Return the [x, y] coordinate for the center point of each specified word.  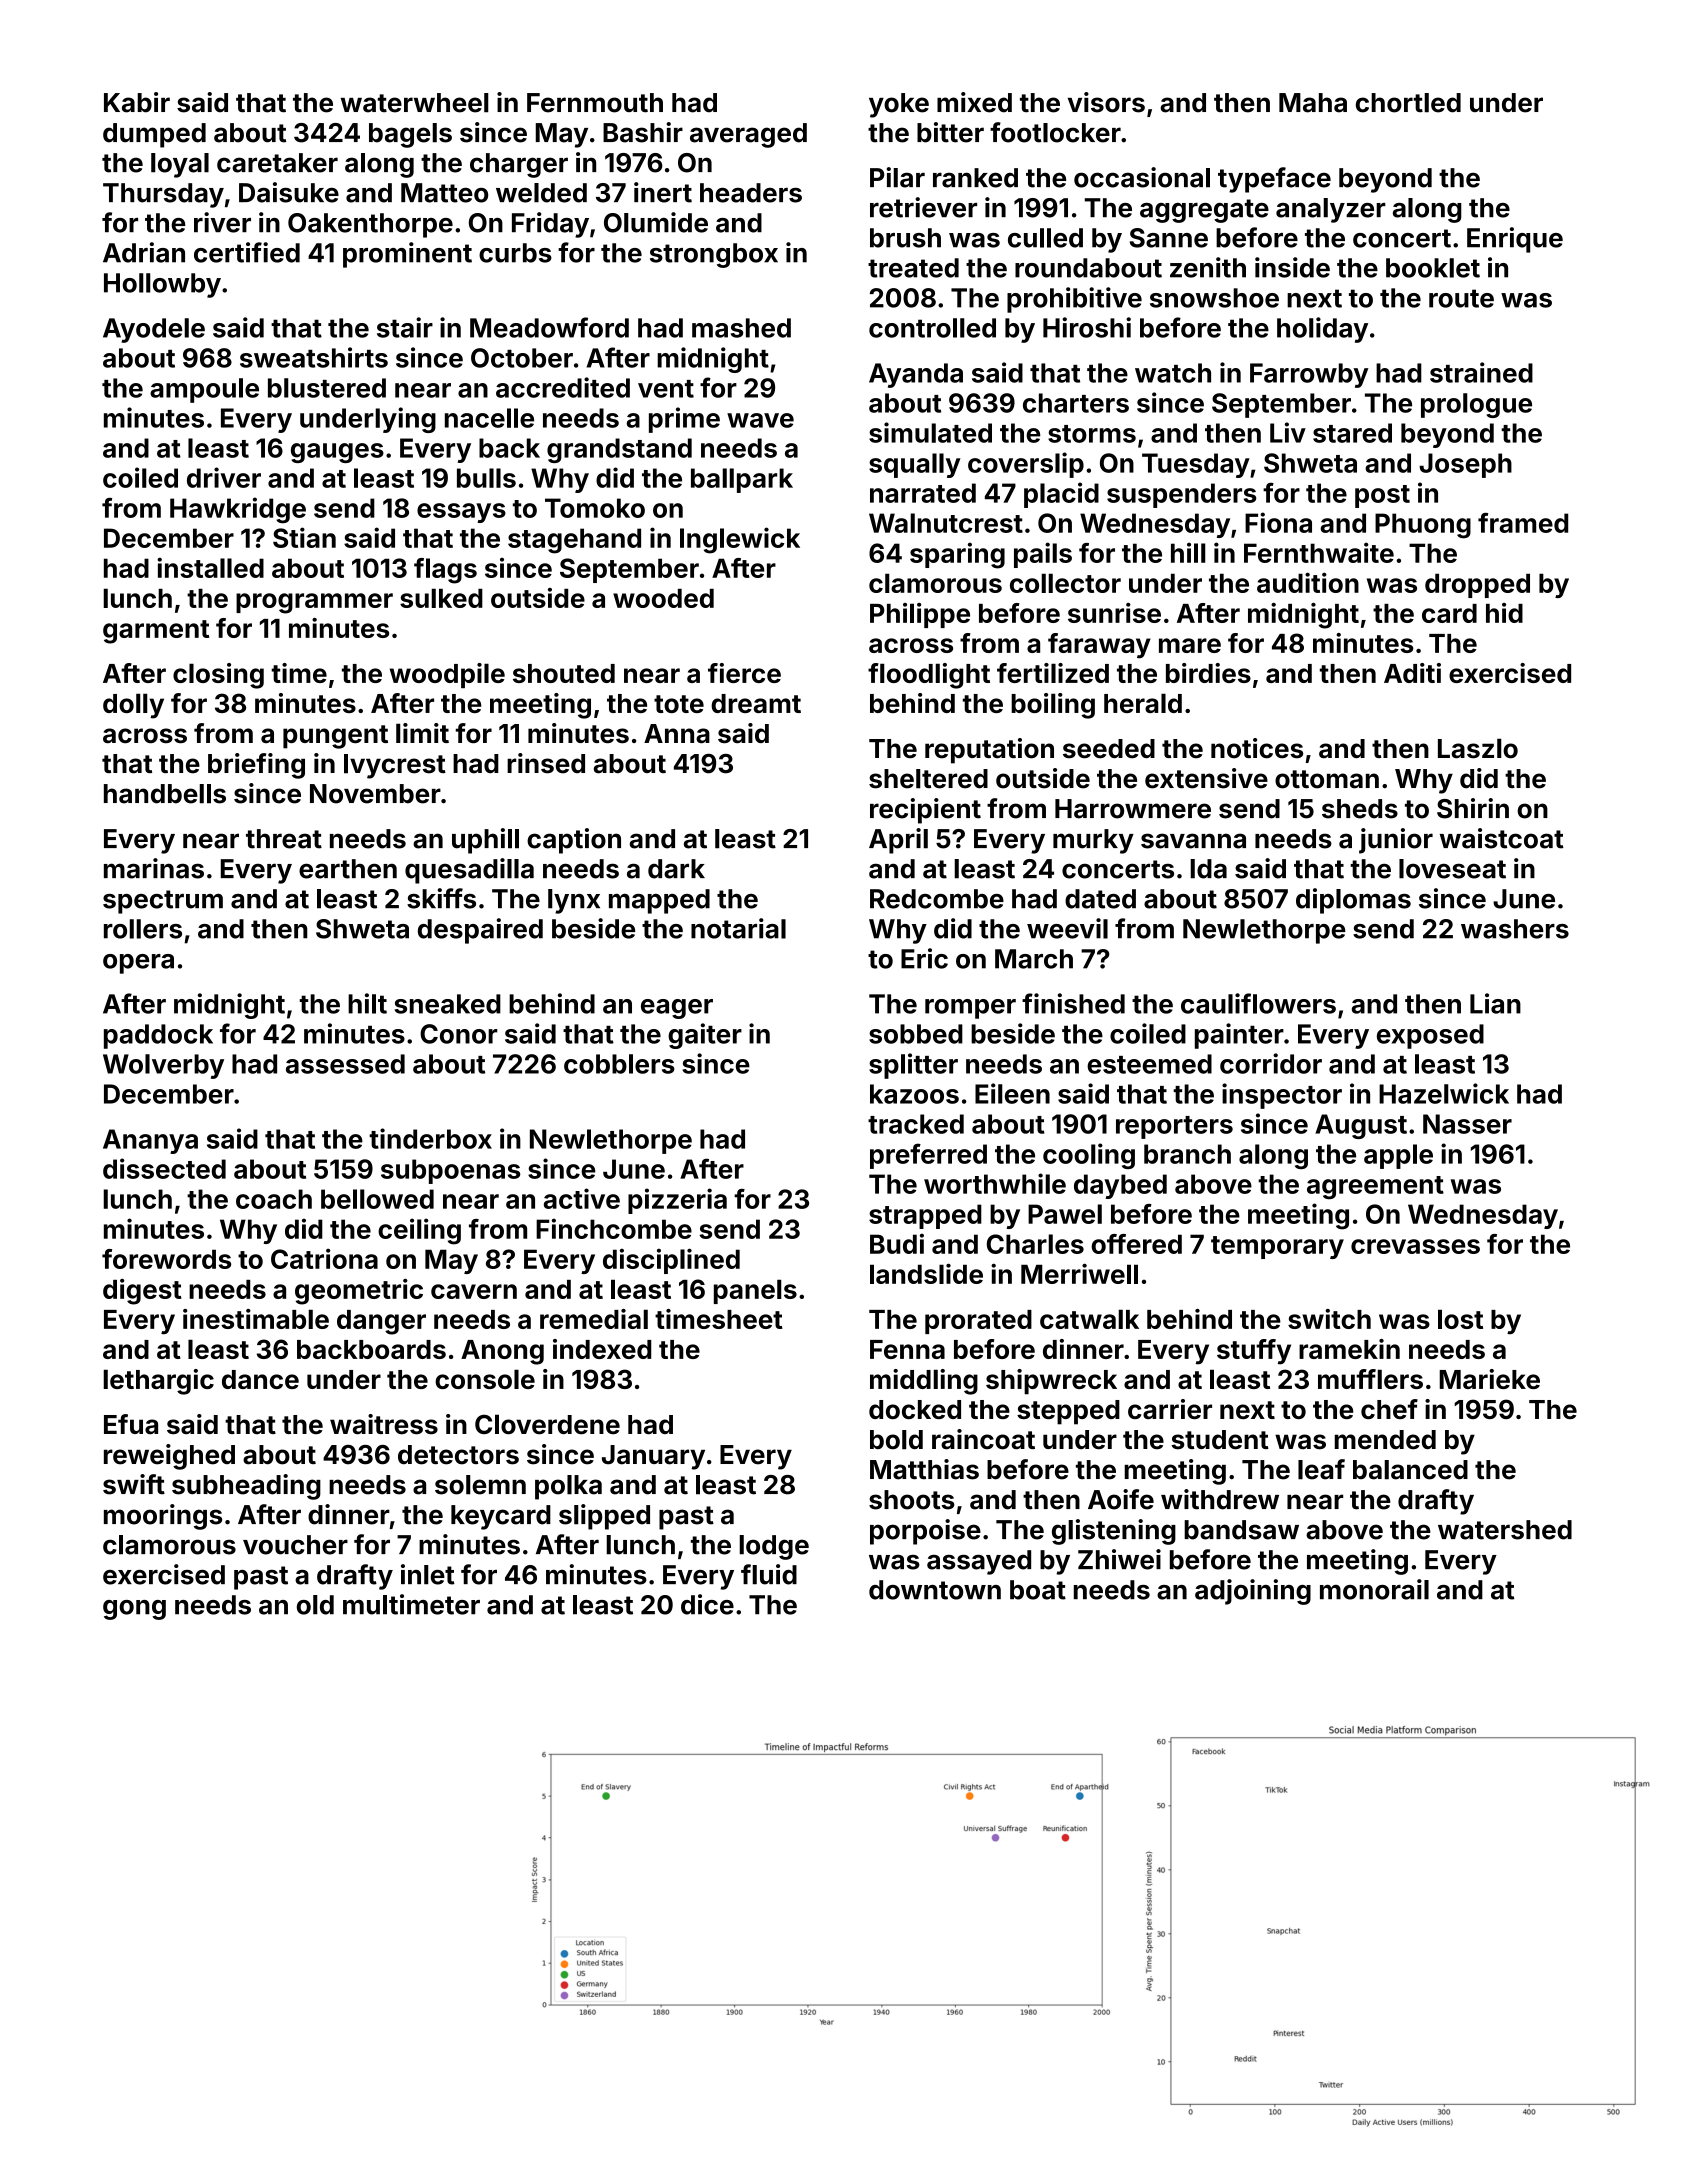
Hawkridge [238, 510]
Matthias [924, 1469]
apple [1398, 1156]
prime [684, 420]
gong [134, 1610]
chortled [1408, 103]
